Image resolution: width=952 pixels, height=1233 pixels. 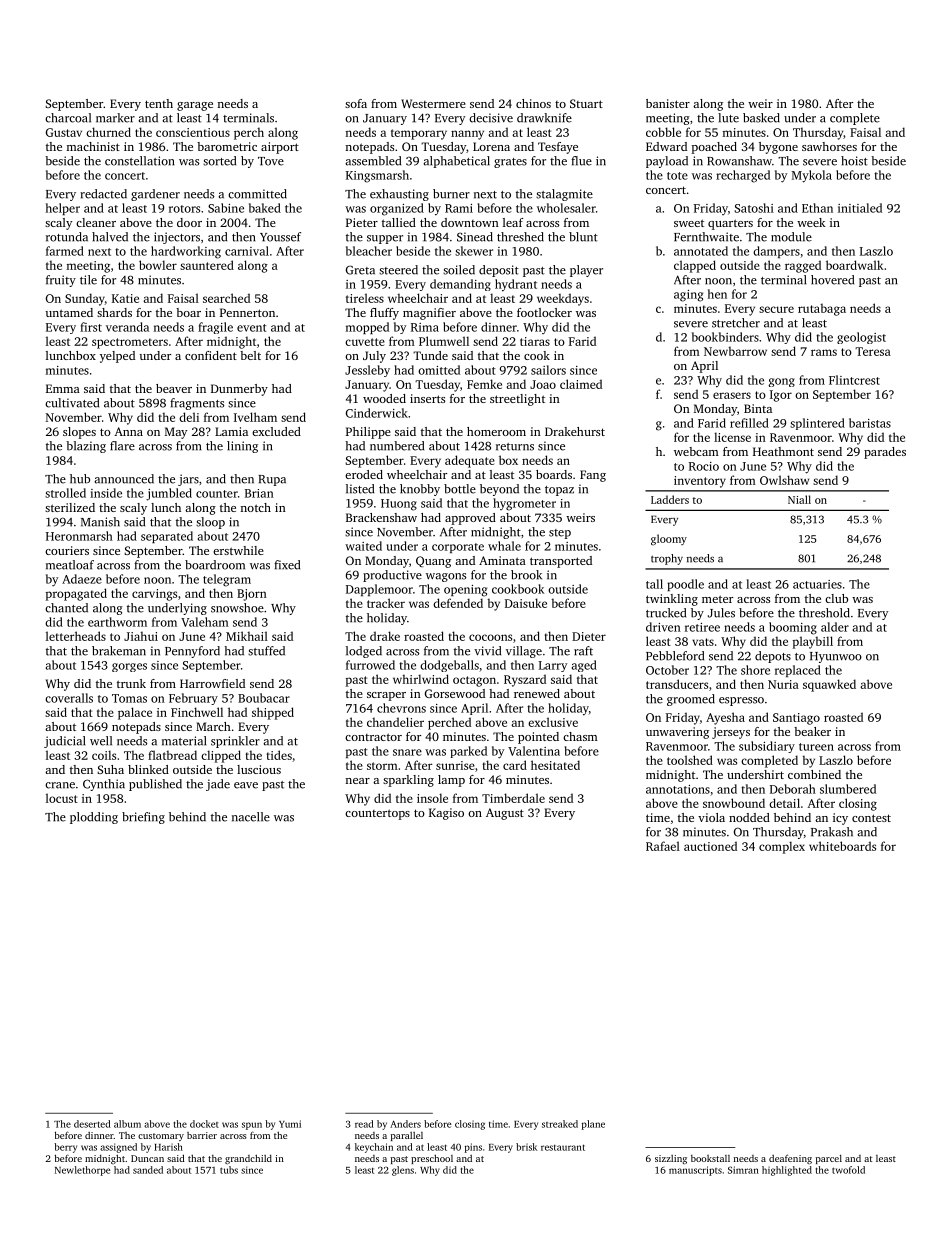 I want to click on Dieter, so click(x=589, y=636).
